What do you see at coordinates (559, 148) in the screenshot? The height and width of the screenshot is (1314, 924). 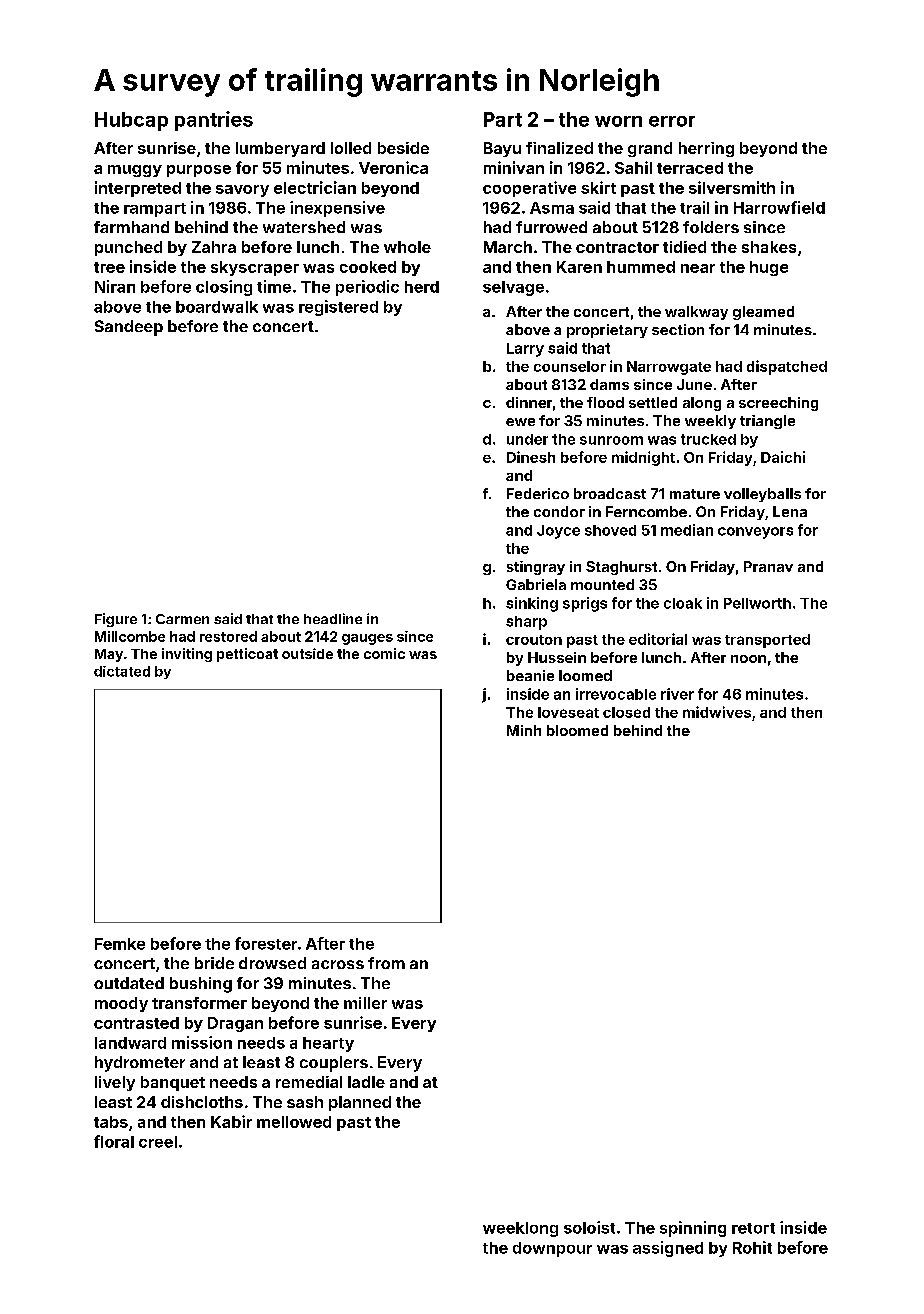 I see `finalized` at bounding box center [559, 148].
